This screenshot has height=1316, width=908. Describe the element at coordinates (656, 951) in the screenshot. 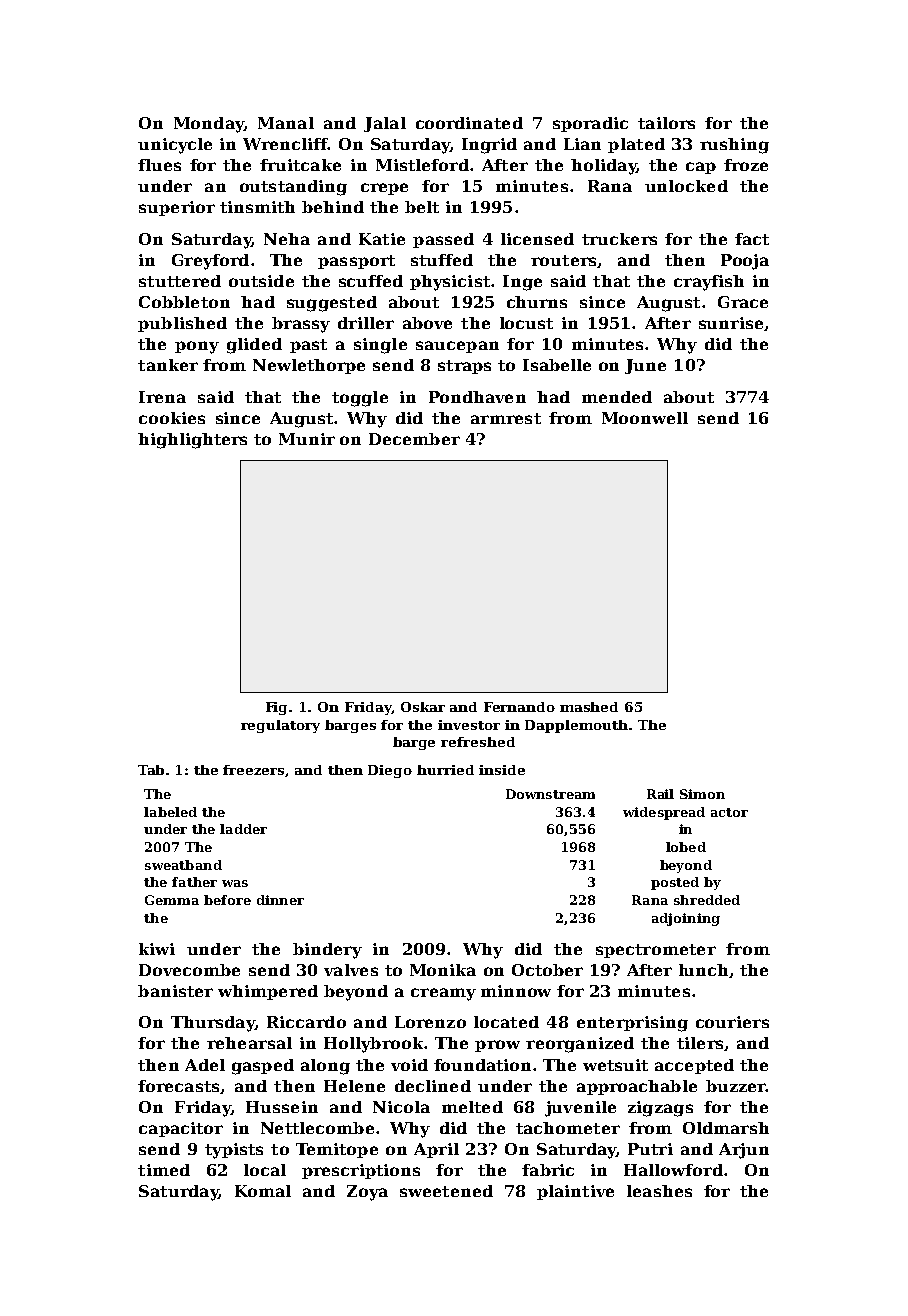

I see `spectrometer` at that location.
